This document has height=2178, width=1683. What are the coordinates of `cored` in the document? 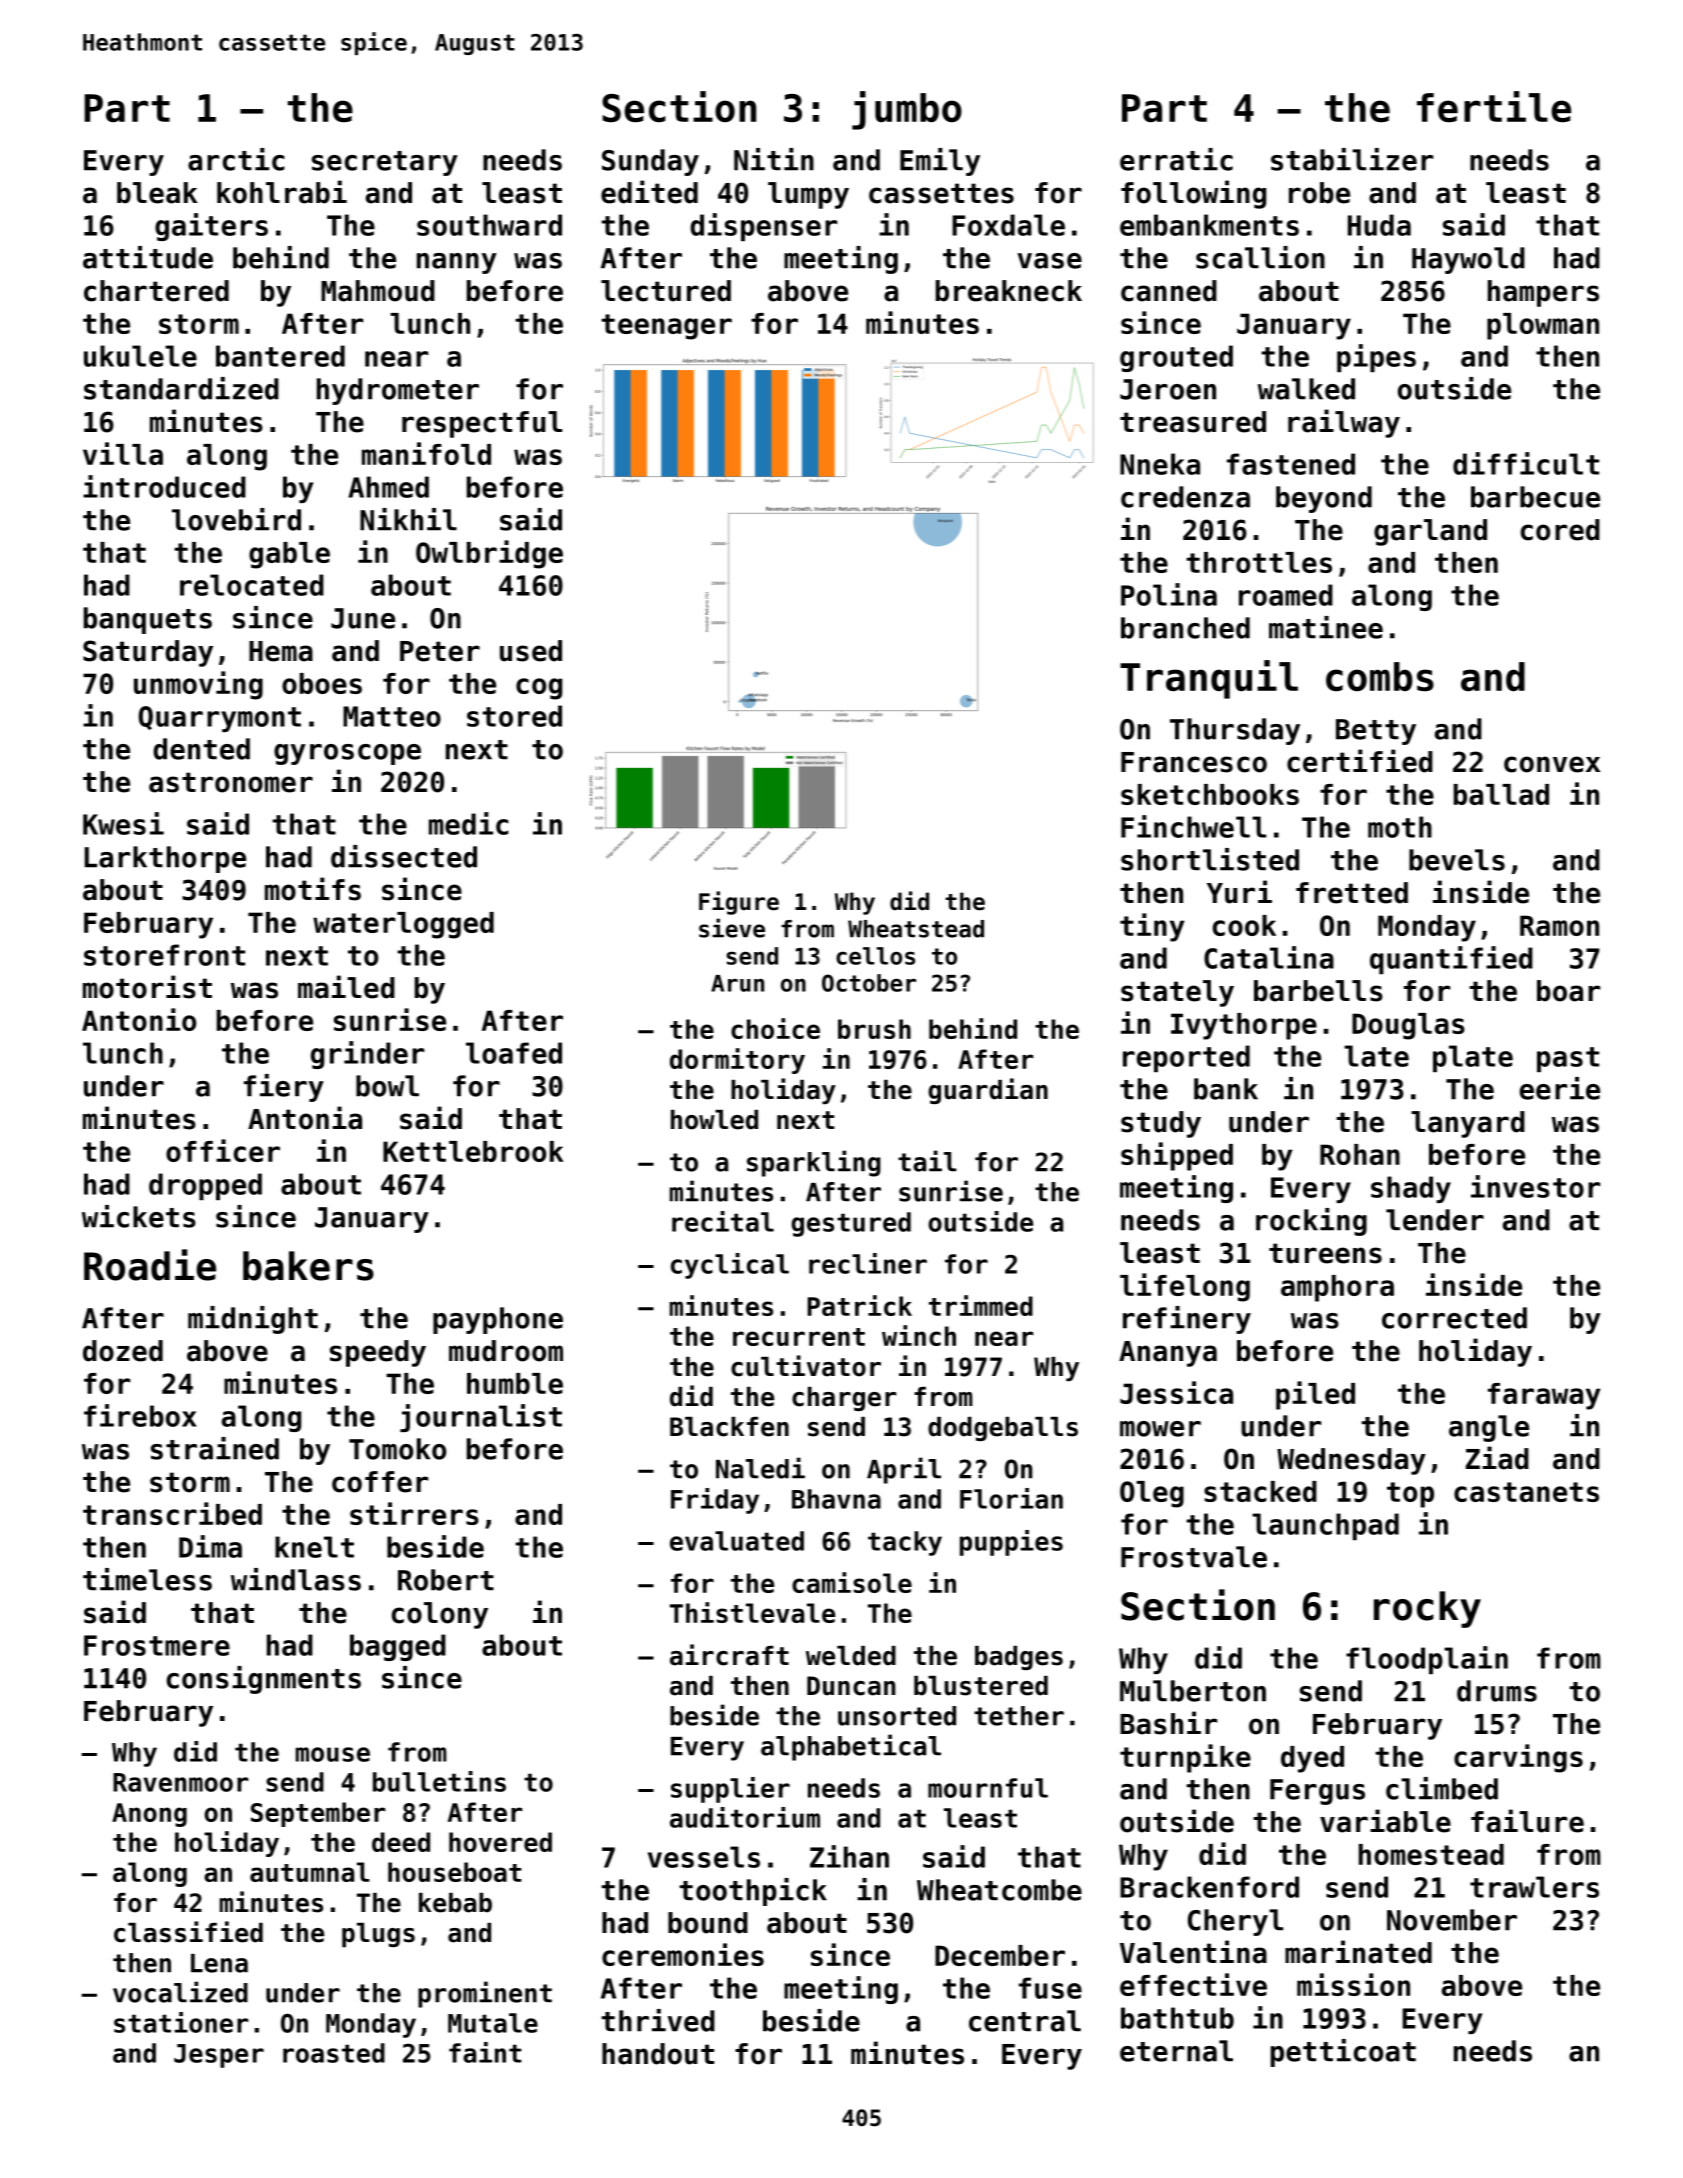 It's located at (1560, 530).
